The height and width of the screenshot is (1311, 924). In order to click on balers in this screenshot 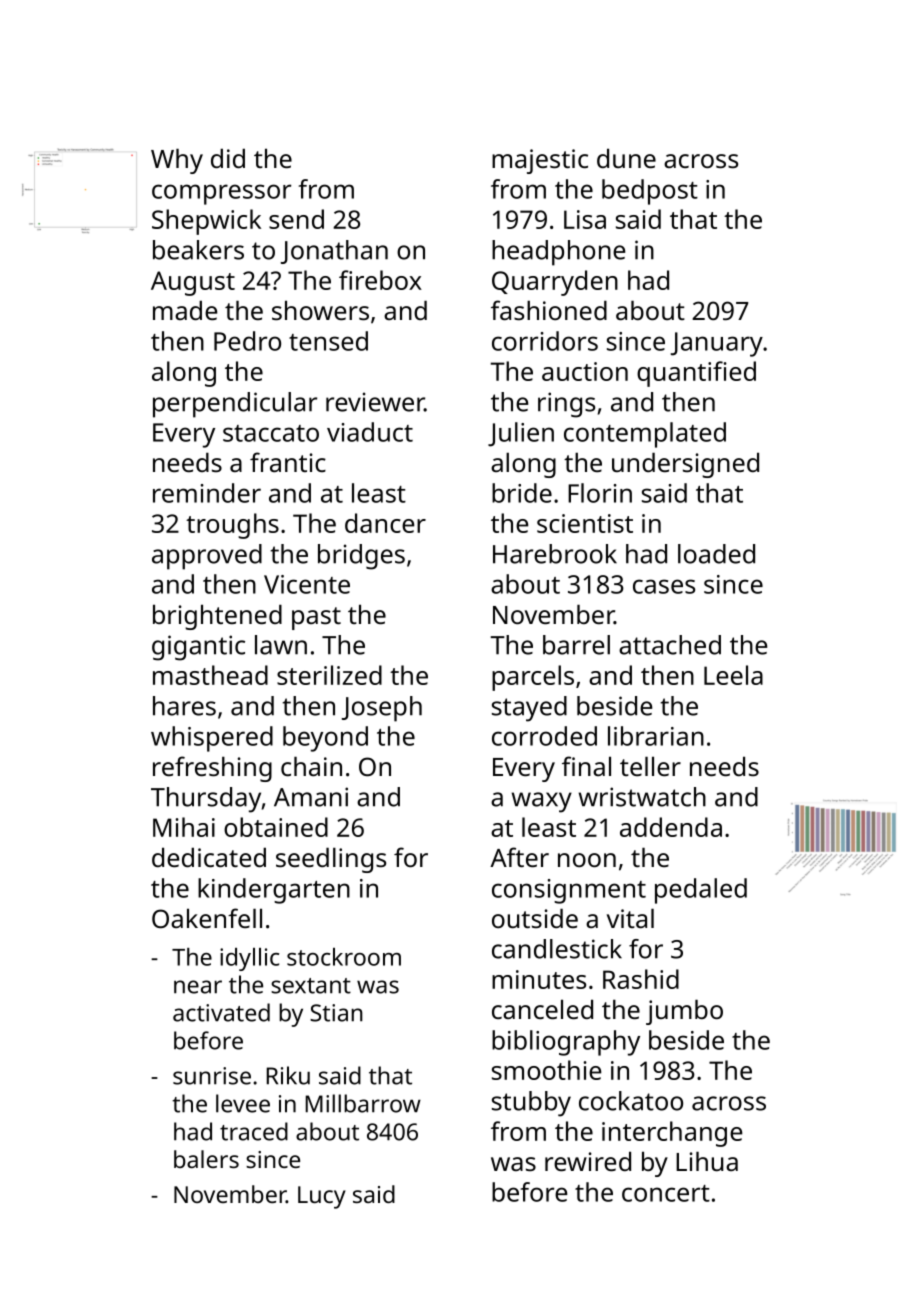, I will do `click(206, 1159)`.
